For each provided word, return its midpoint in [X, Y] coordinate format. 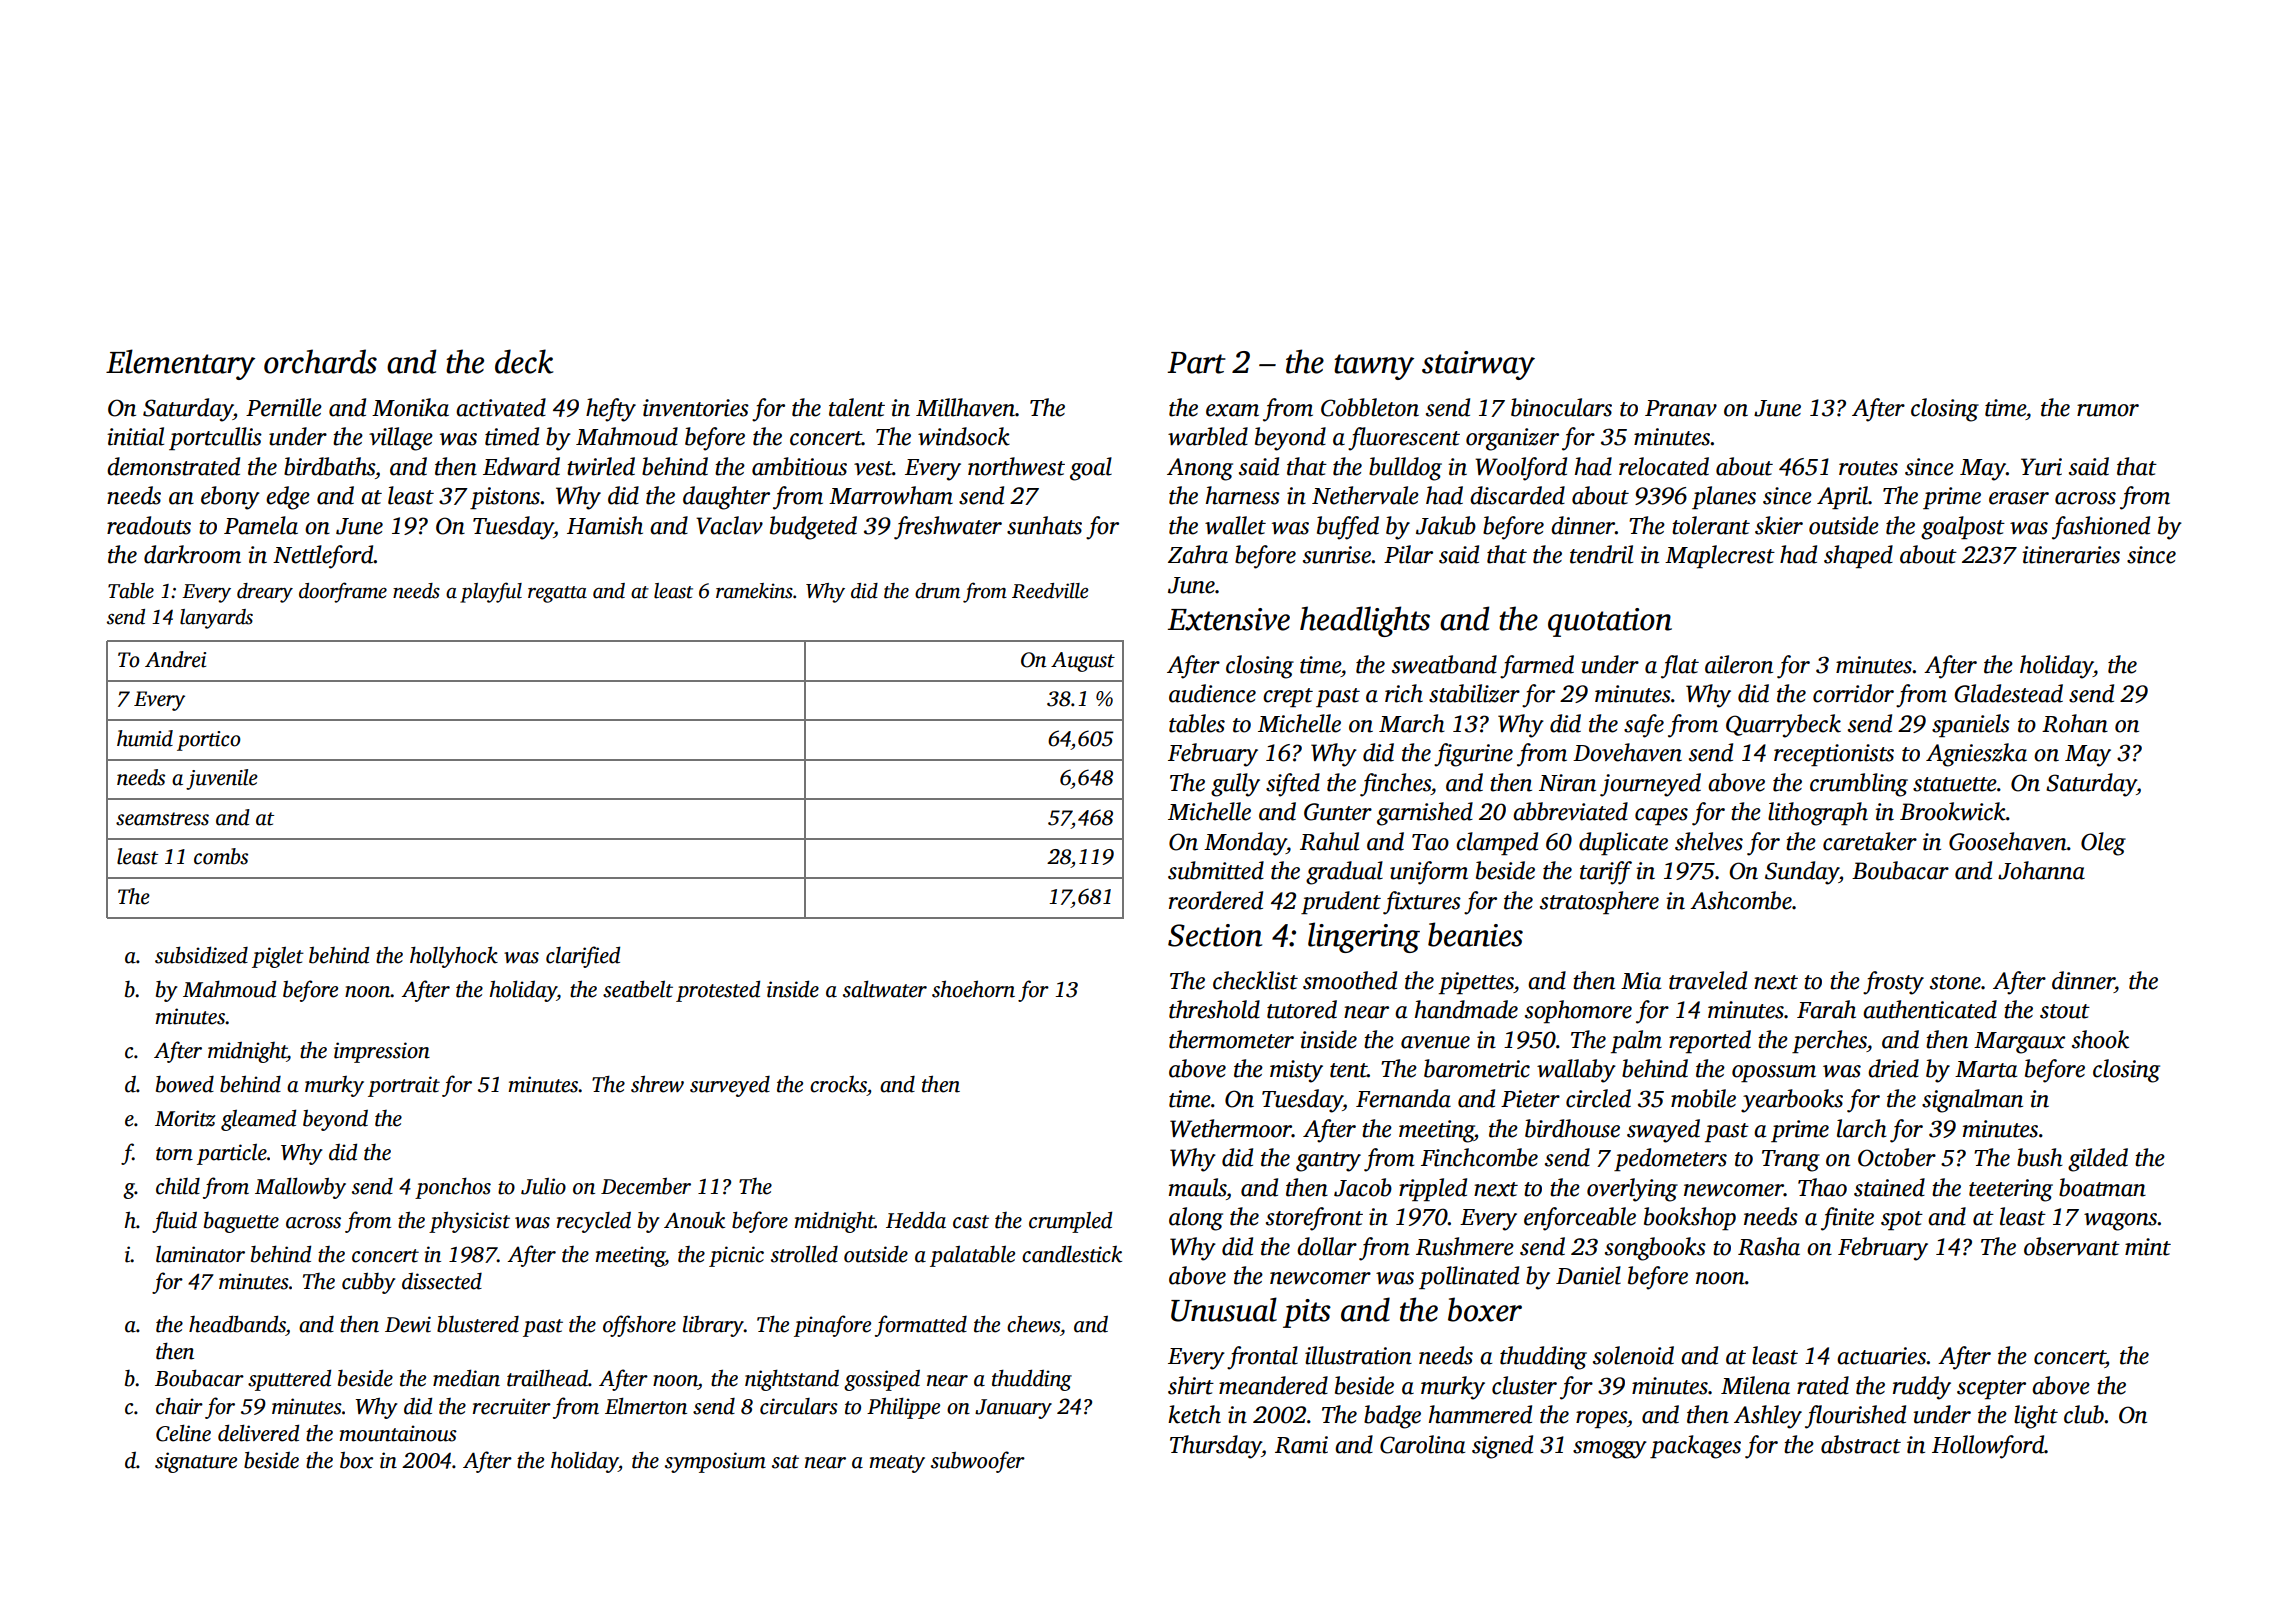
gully [1235, 785]
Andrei [175, 659]
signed [1502, 1447]
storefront [1314, 1219]
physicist [469, 1222]
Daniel [1588, 1275]
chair [179, 1406]
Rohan [2075, 723]
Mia [1641, 981]
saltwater [885, 989]
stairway [1478, 365]
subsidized [201, 955]
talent [857, 407]
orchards [320, 361]
